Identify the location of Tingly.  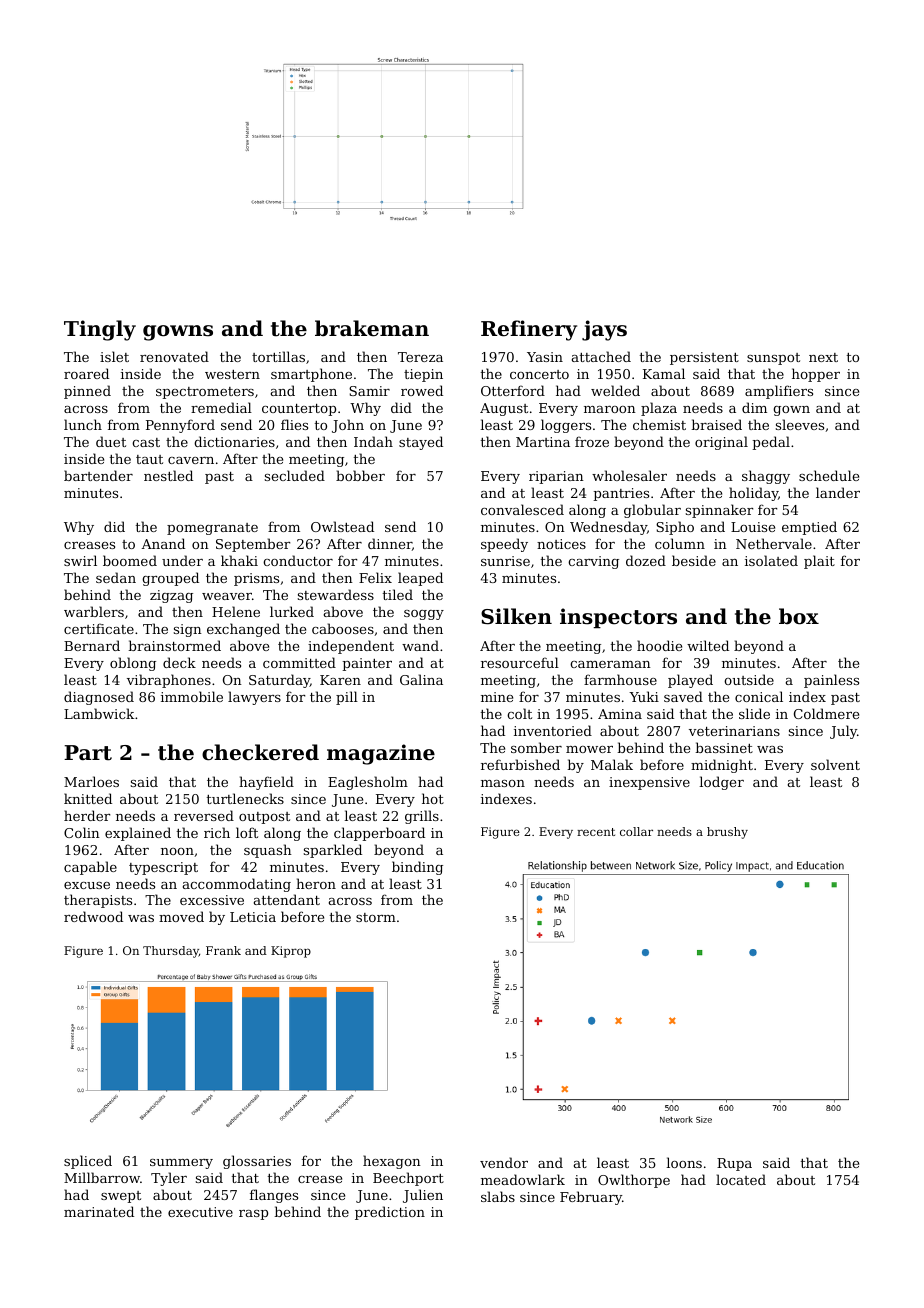
(100, 330).
